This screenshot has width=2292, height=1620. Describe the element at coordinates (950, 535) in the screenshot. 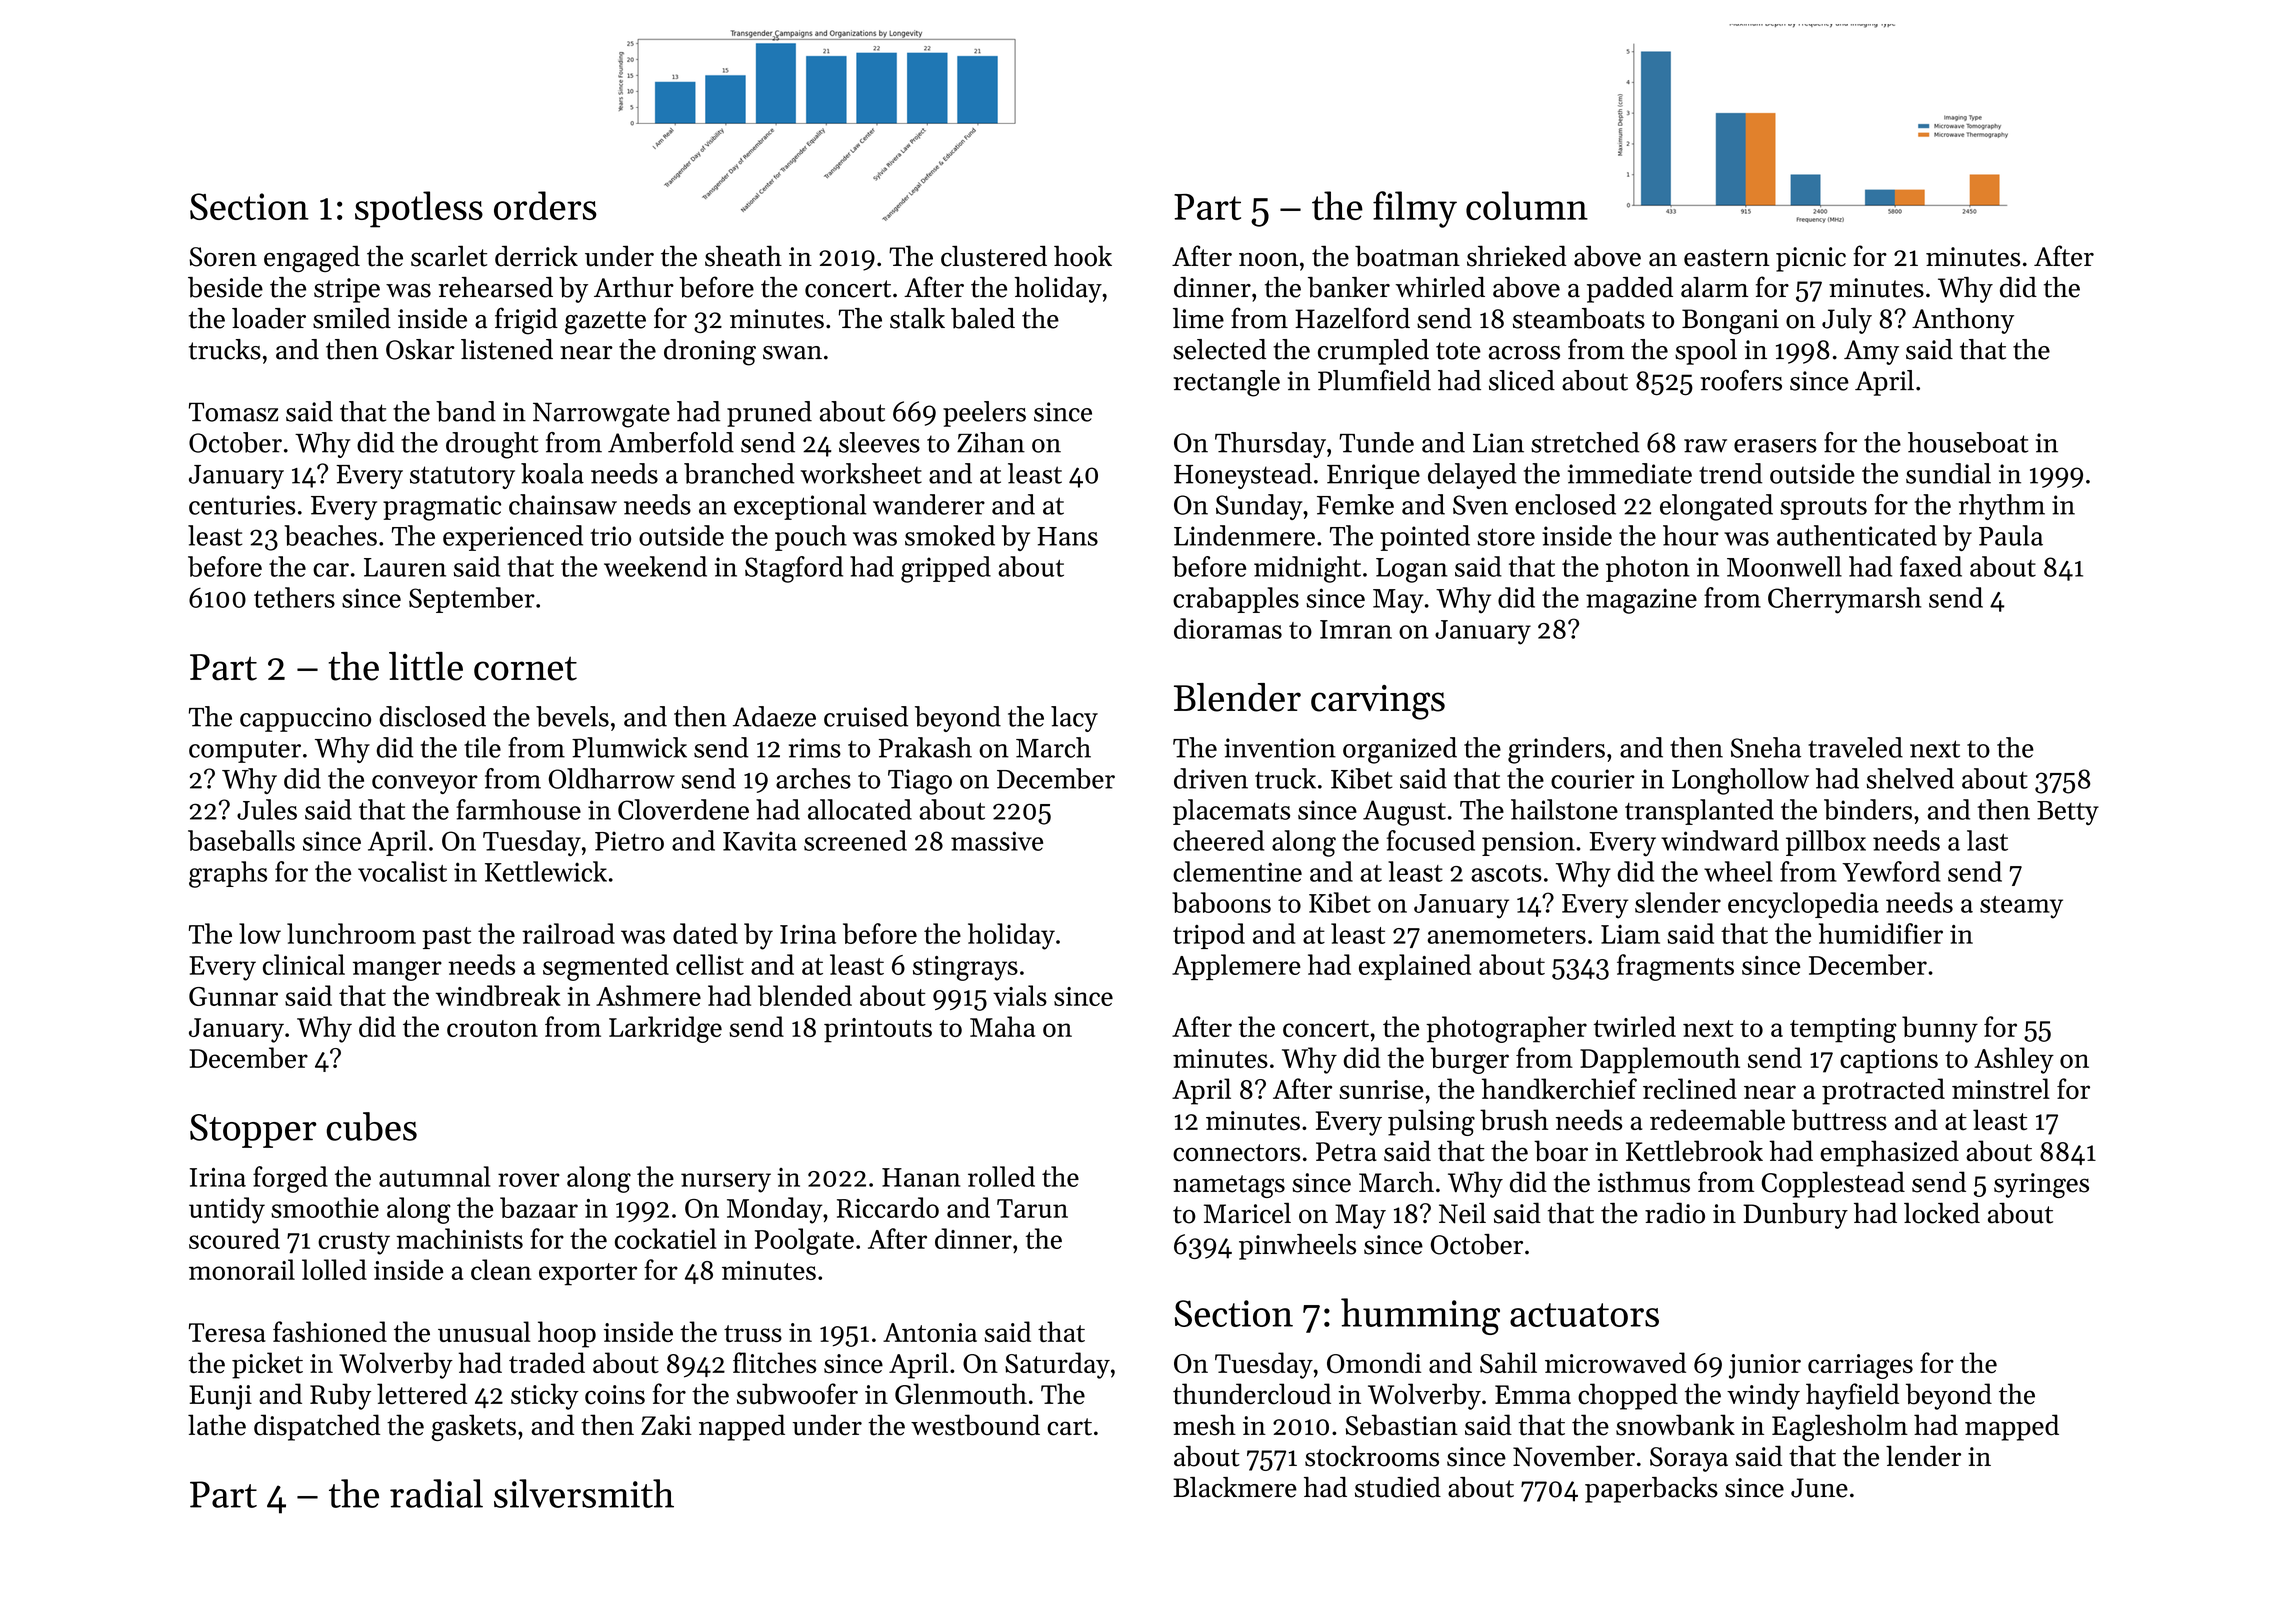

I see `smoked` at that location.
